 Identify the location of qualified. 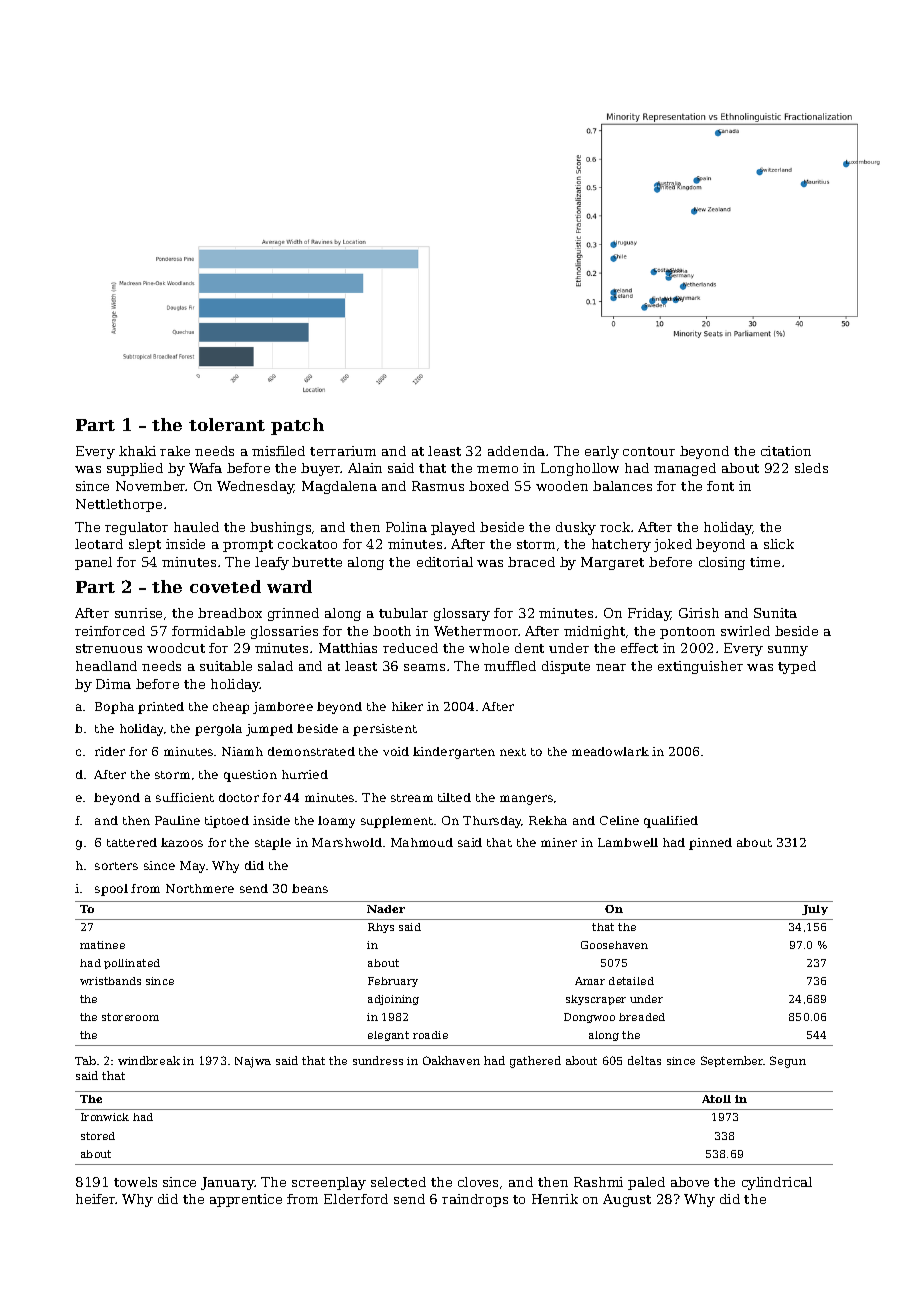
(671, 822).
